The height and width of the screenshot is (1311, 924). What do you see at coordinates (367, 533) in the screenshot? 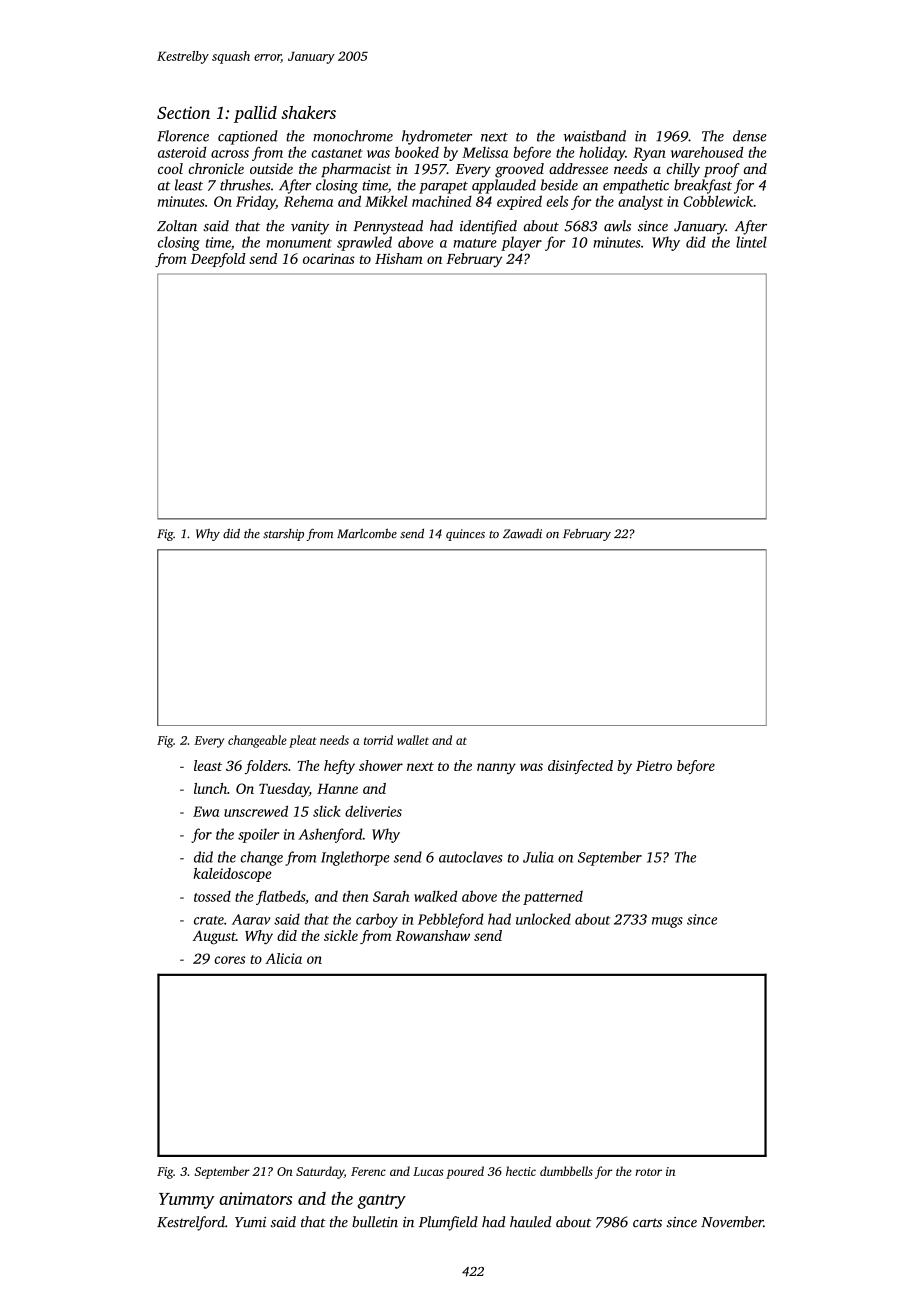
I see `Marlcombe` at bounding box center [367, 533].
